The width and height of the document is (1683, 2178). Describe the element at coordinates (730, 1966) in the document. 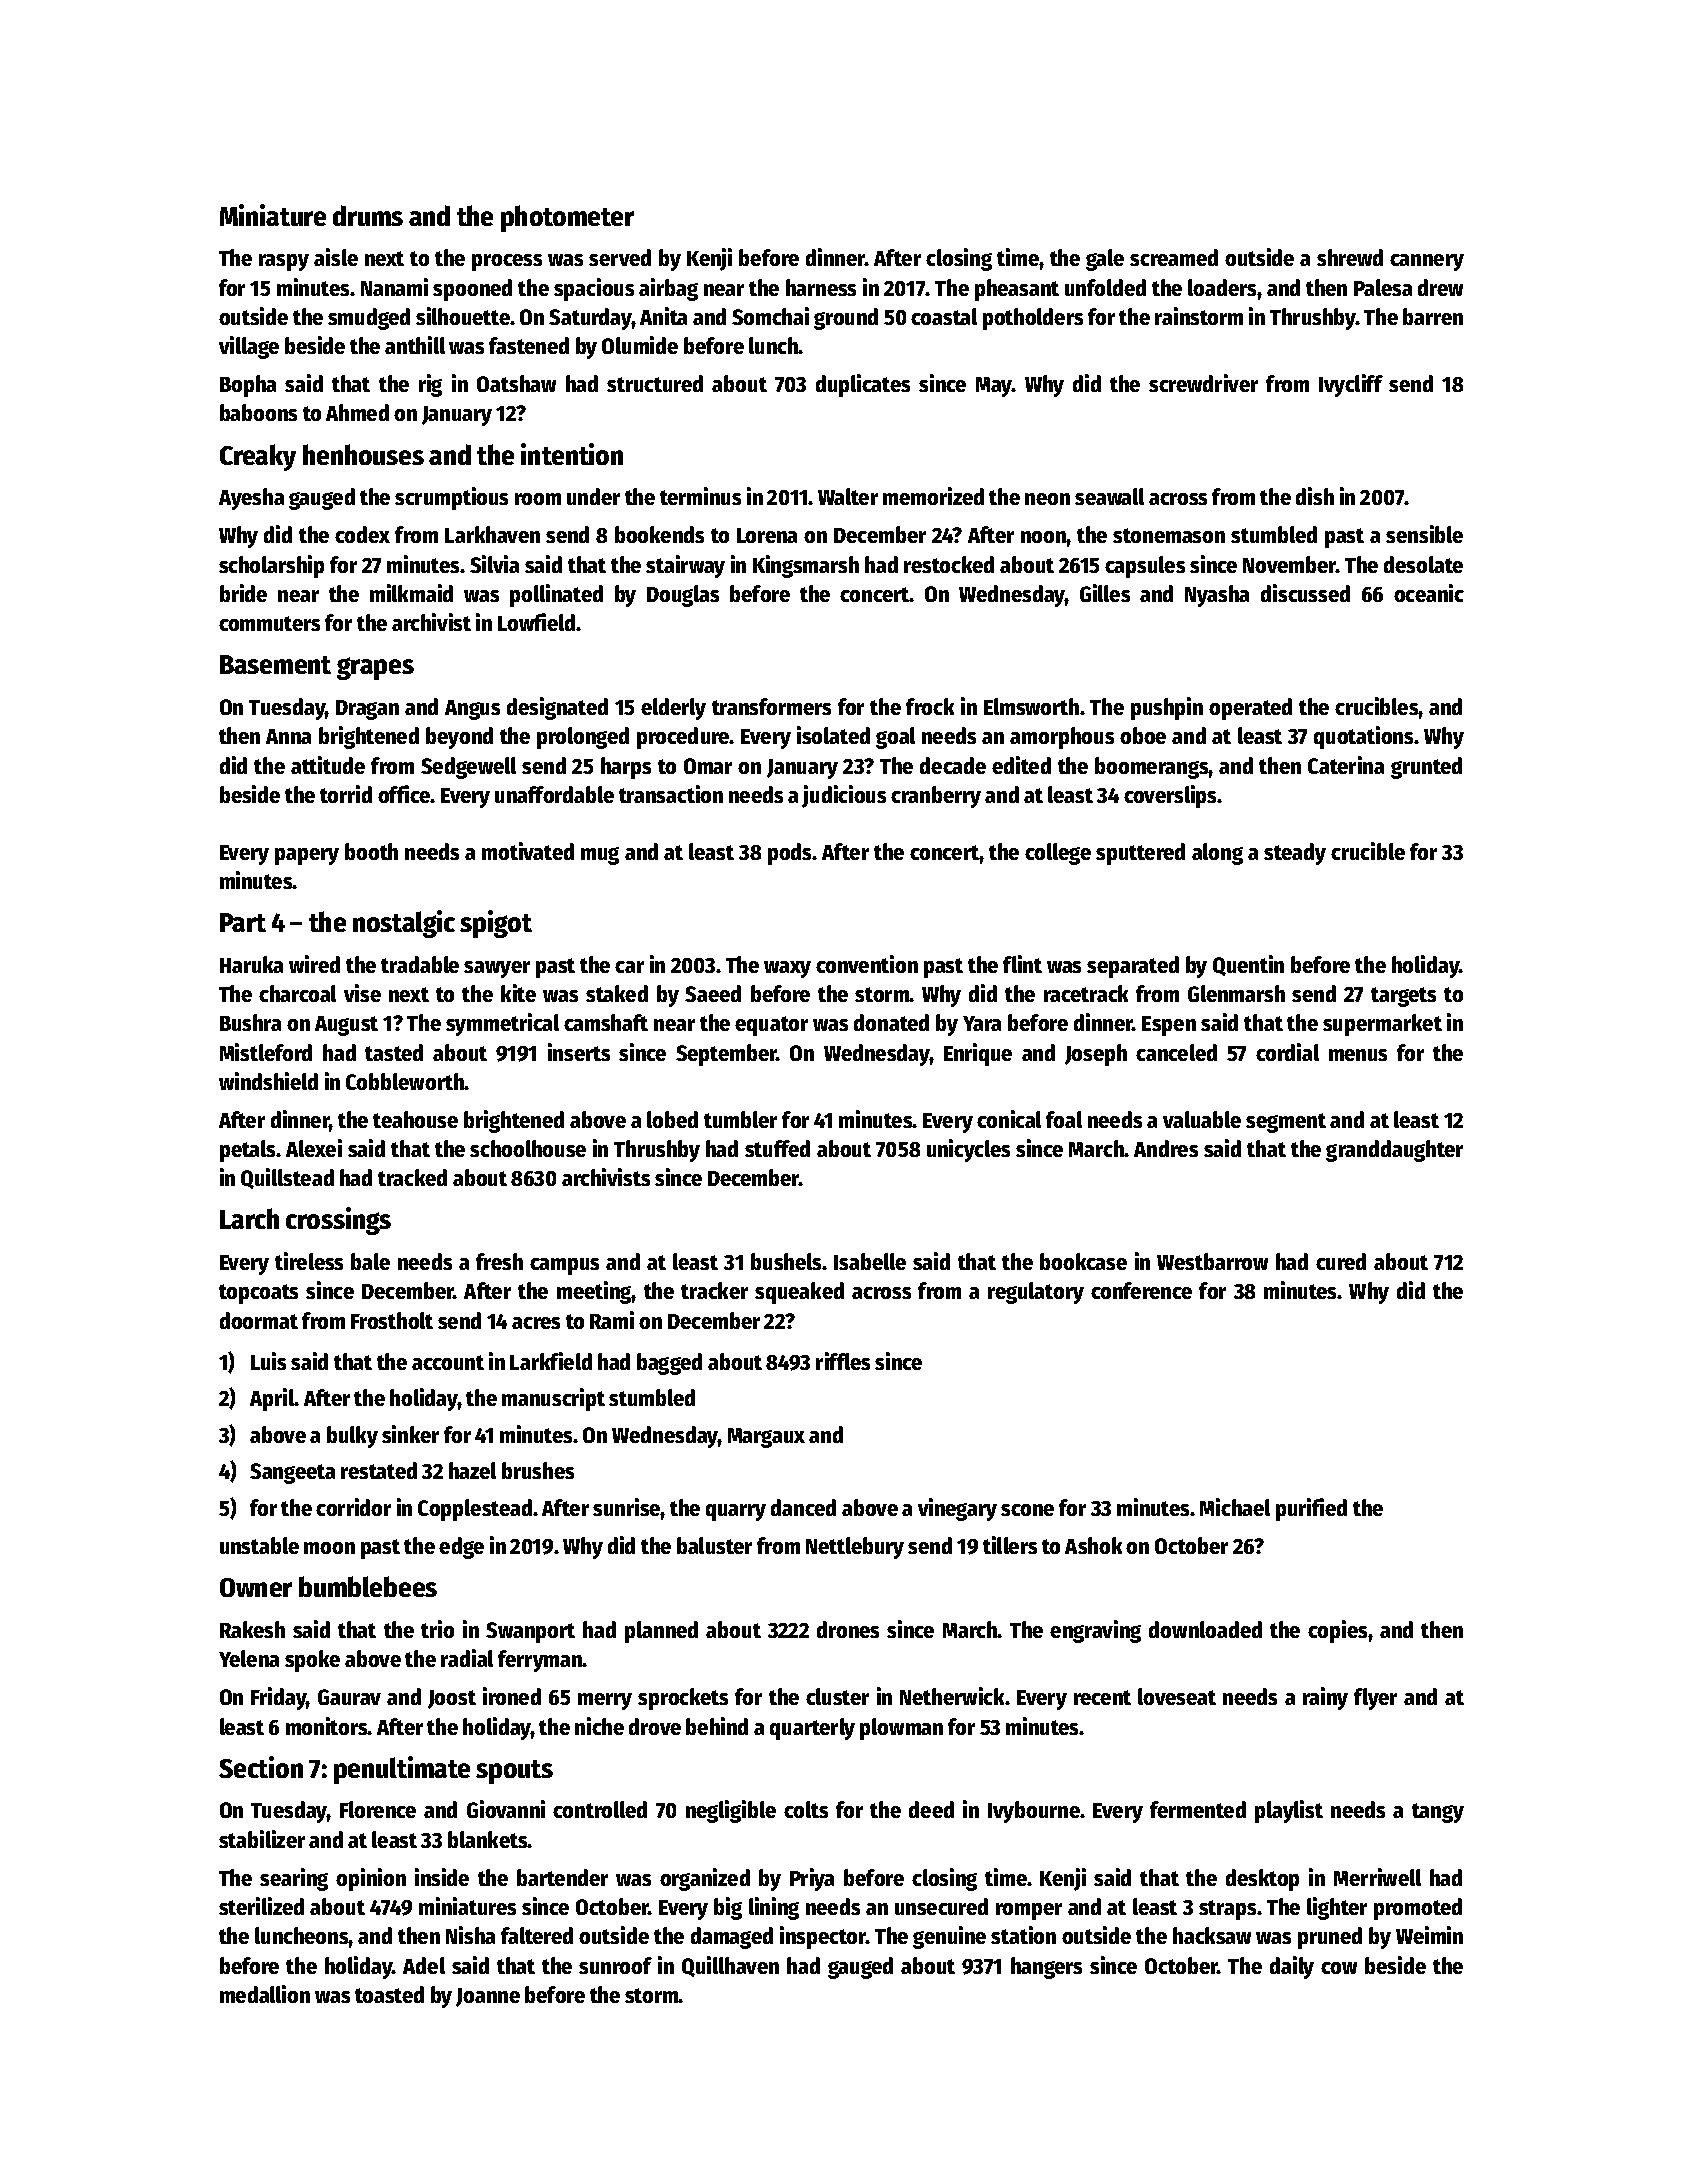

I see `Quillhaven` at that location.
